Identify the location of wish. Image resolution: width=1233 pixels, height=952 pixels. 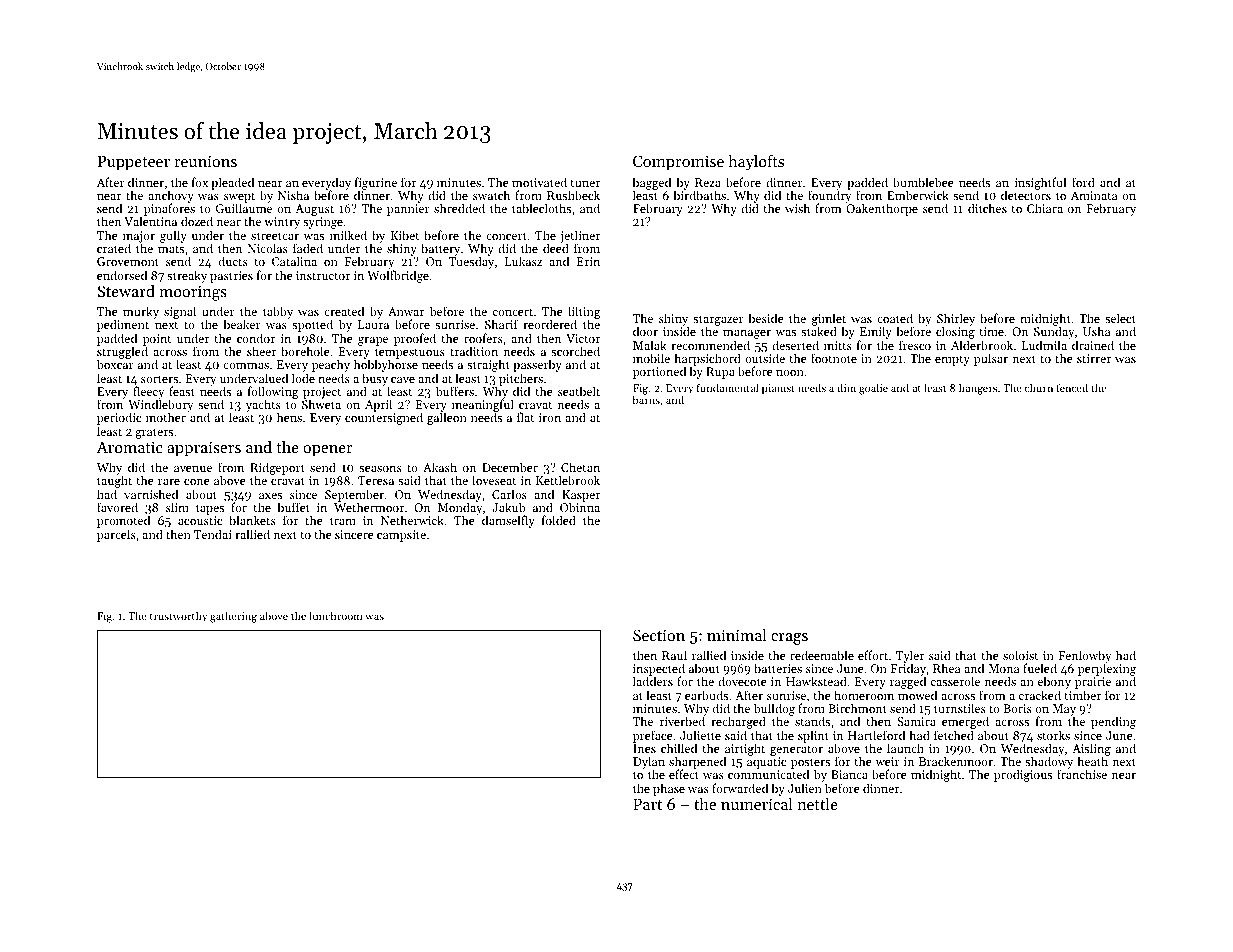
(797, 208).
